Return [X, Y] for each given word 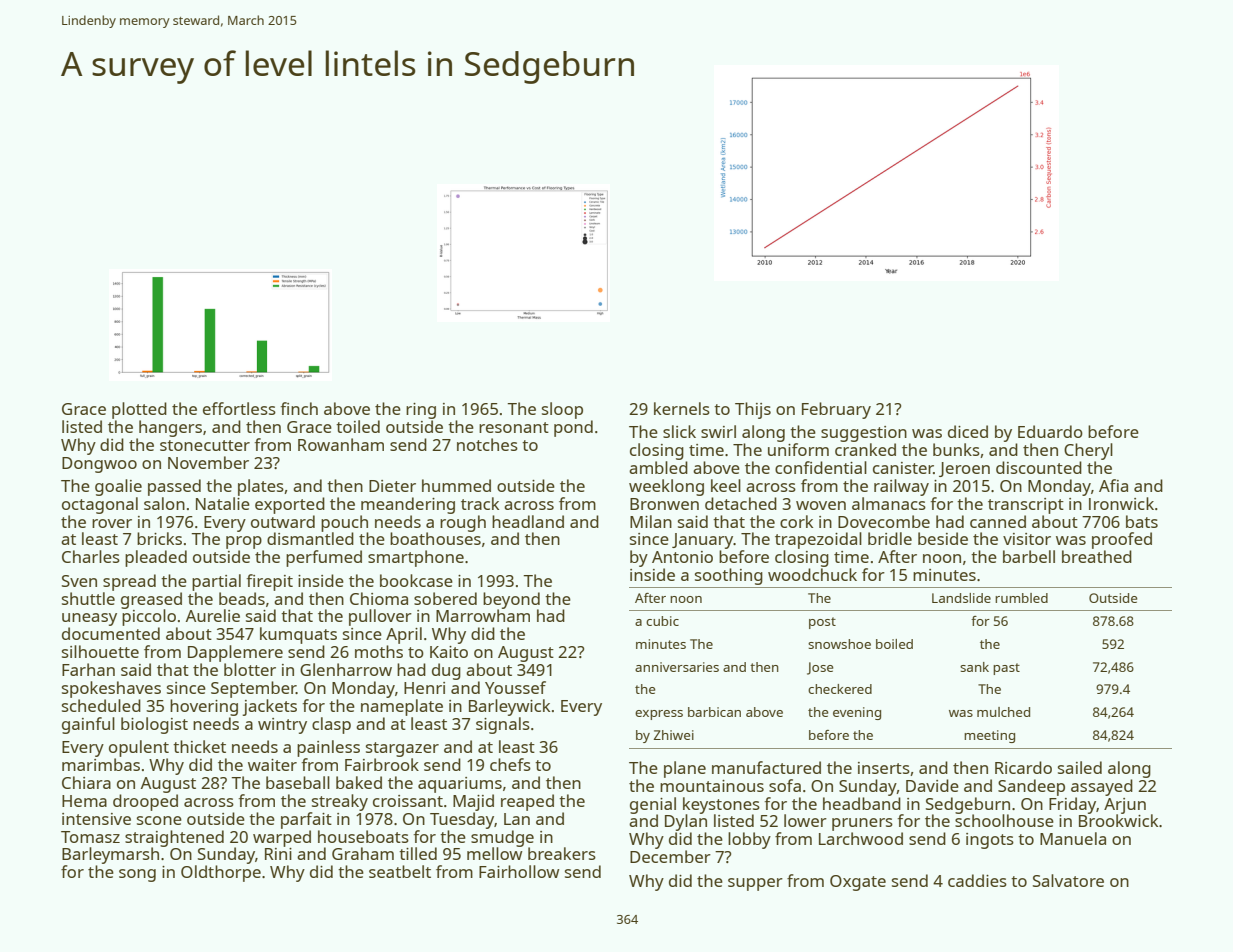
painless [328, 748]
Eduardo [1050, 431]
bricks [159, 538]
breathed [1097, 556]
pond [573, 428]
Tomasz [90, 837]
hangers [170, 428]
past [1006, 669]
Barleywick [509, 707]
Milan [651, 521]
